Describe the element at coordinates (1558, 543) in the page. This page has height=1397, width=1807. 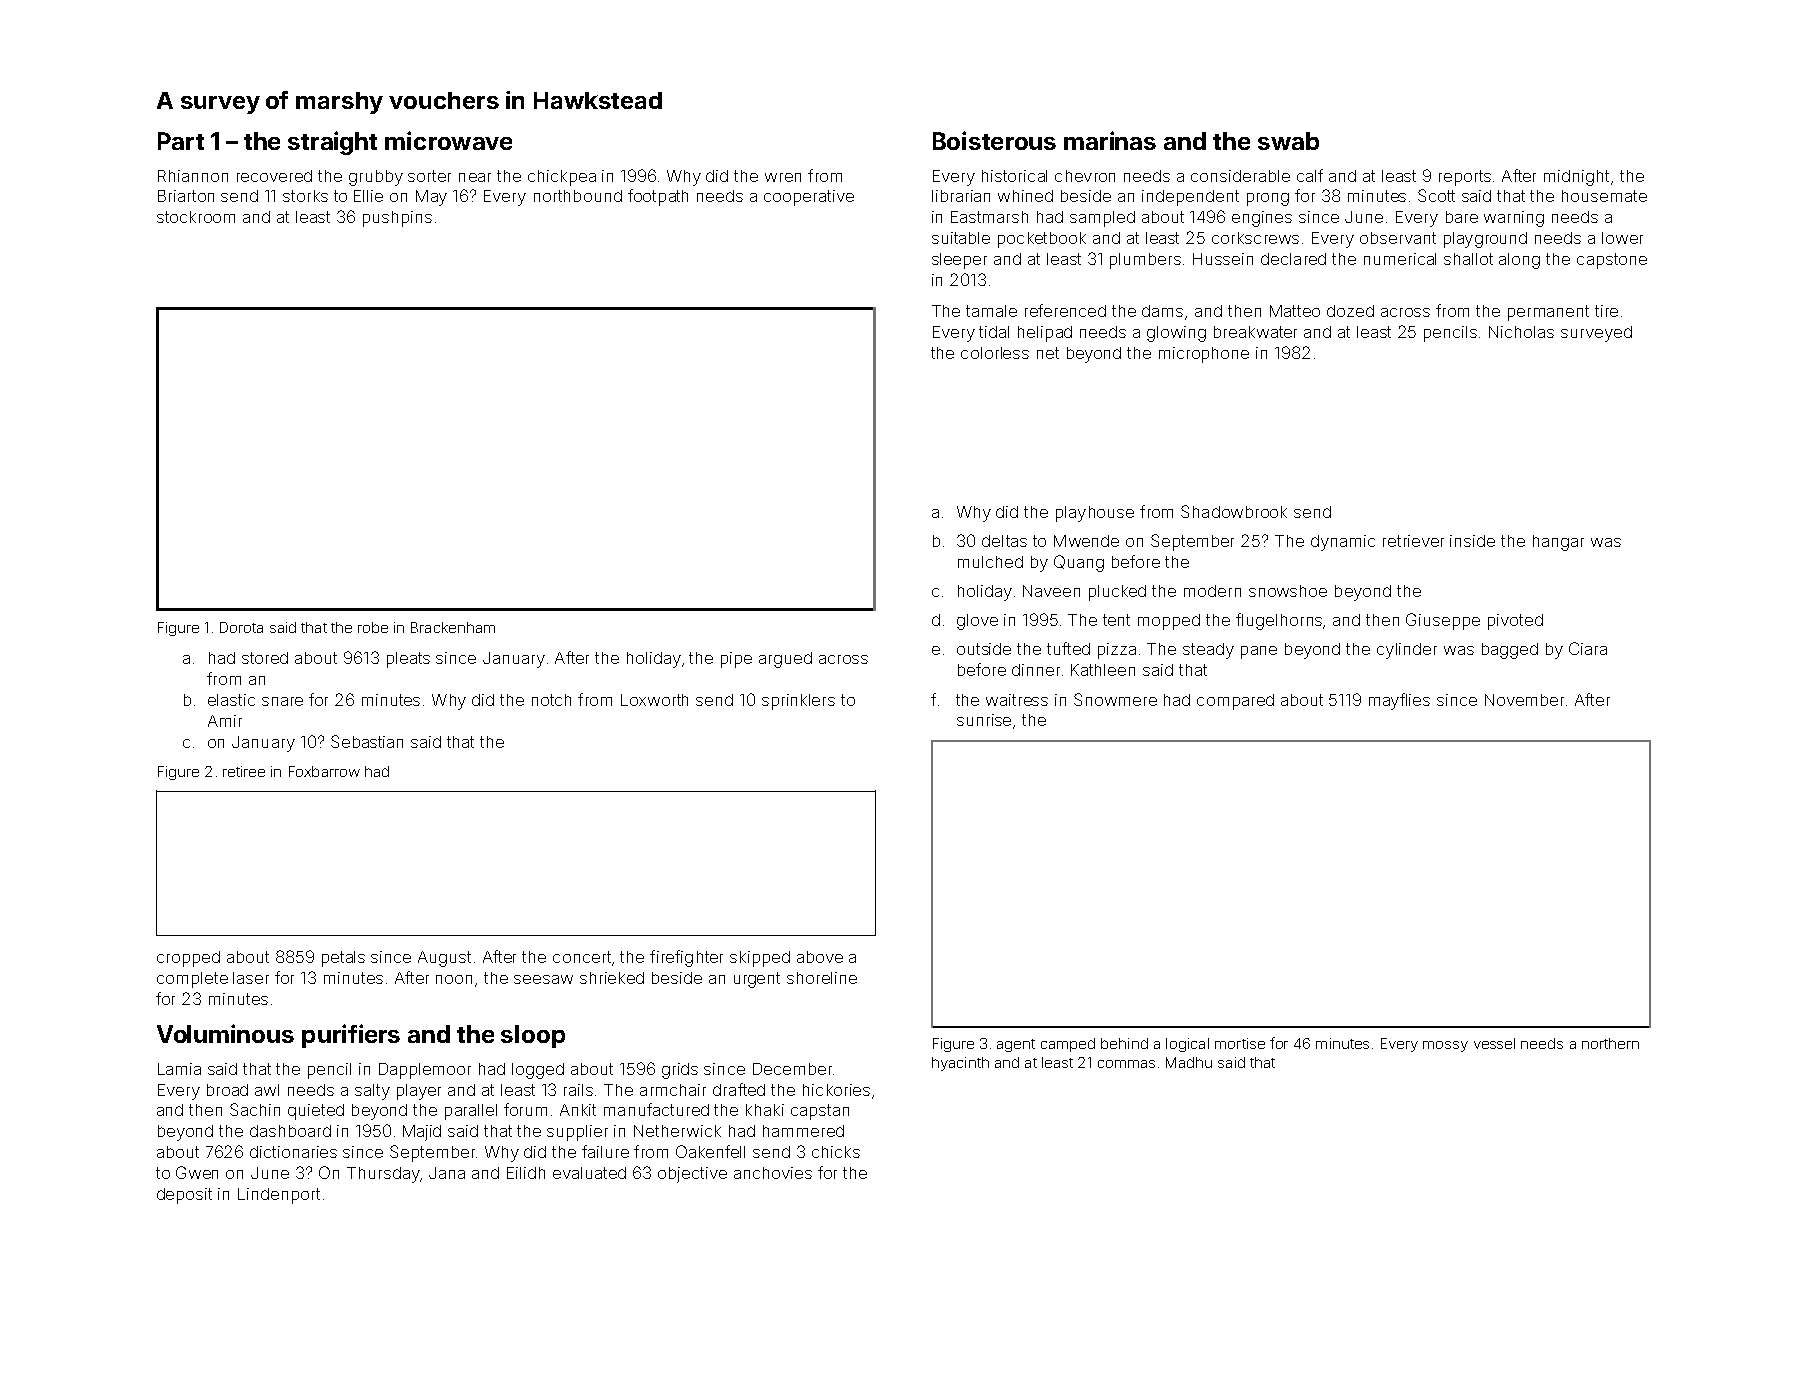
I see `hangar` at that location.
